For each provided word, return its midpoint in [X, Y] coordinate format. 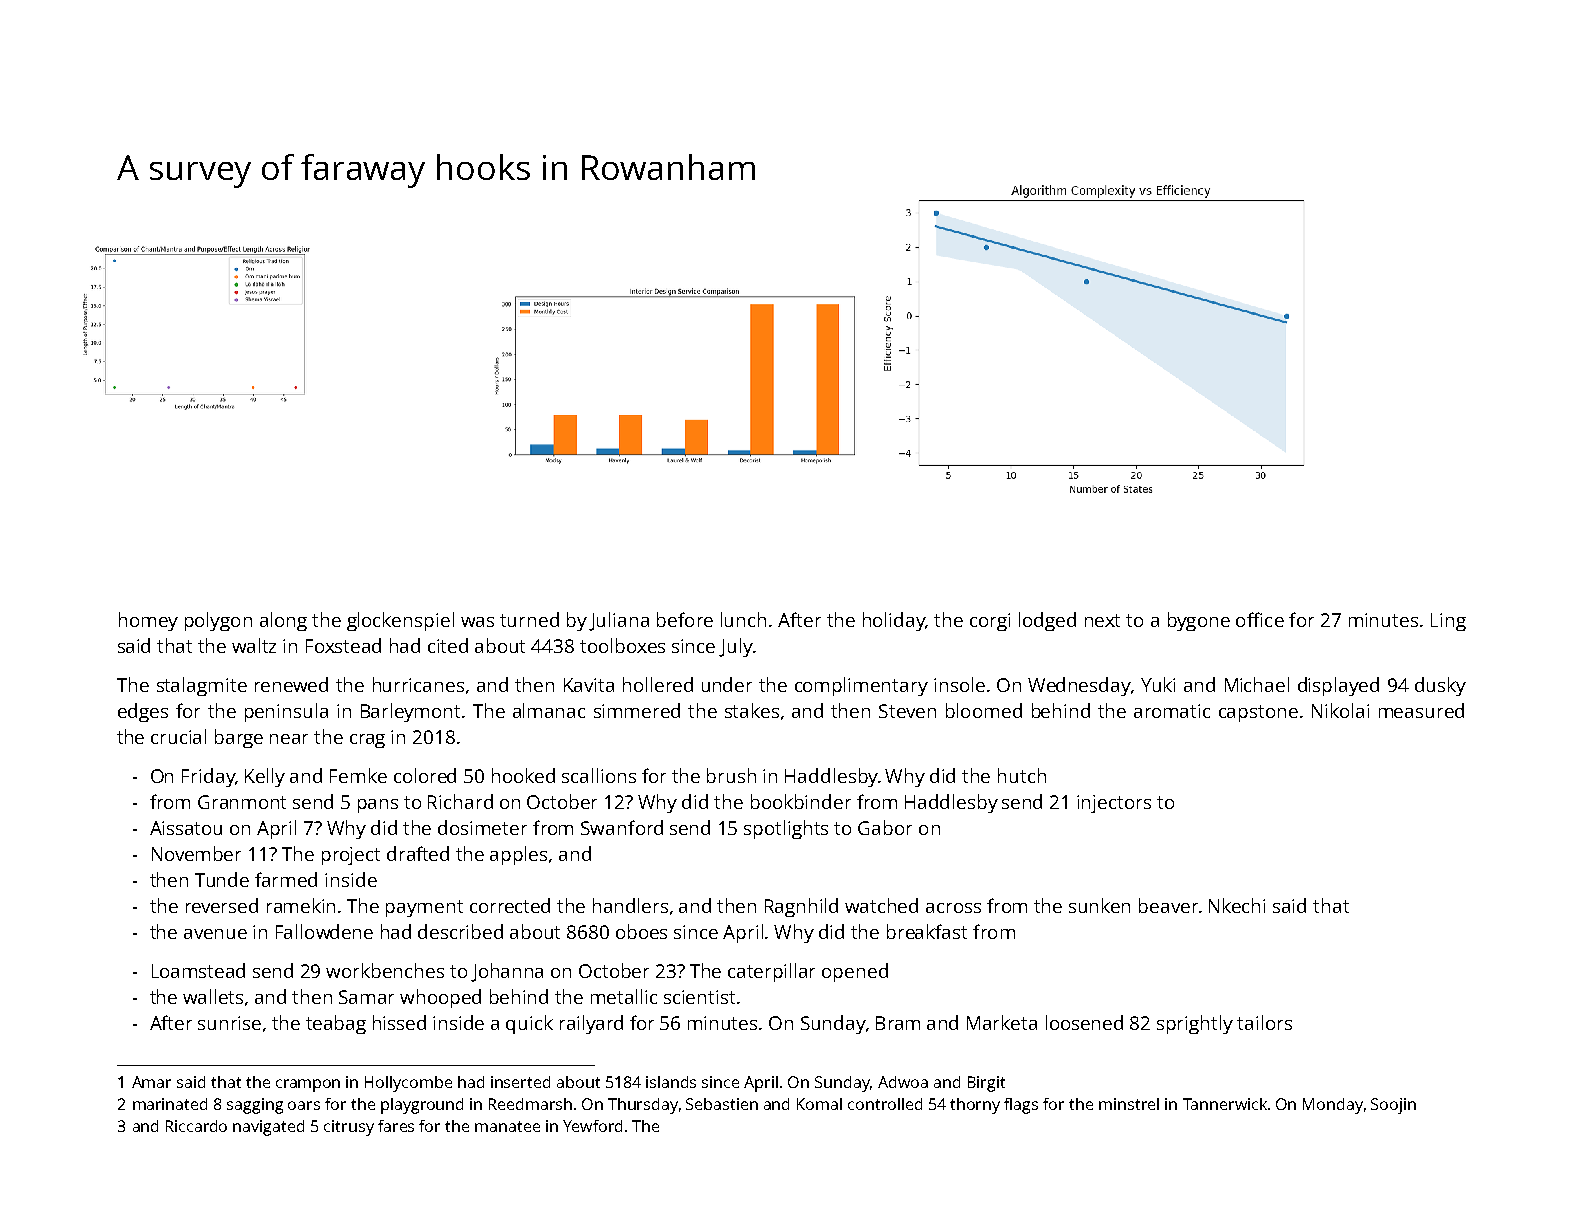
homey [148, 621]
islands [671, 1082]
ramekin [301, 905]
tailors [1264, 1022]
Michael [1257, 684]
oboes [641, 931]
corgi [990, 622]
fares [396, 1126]
